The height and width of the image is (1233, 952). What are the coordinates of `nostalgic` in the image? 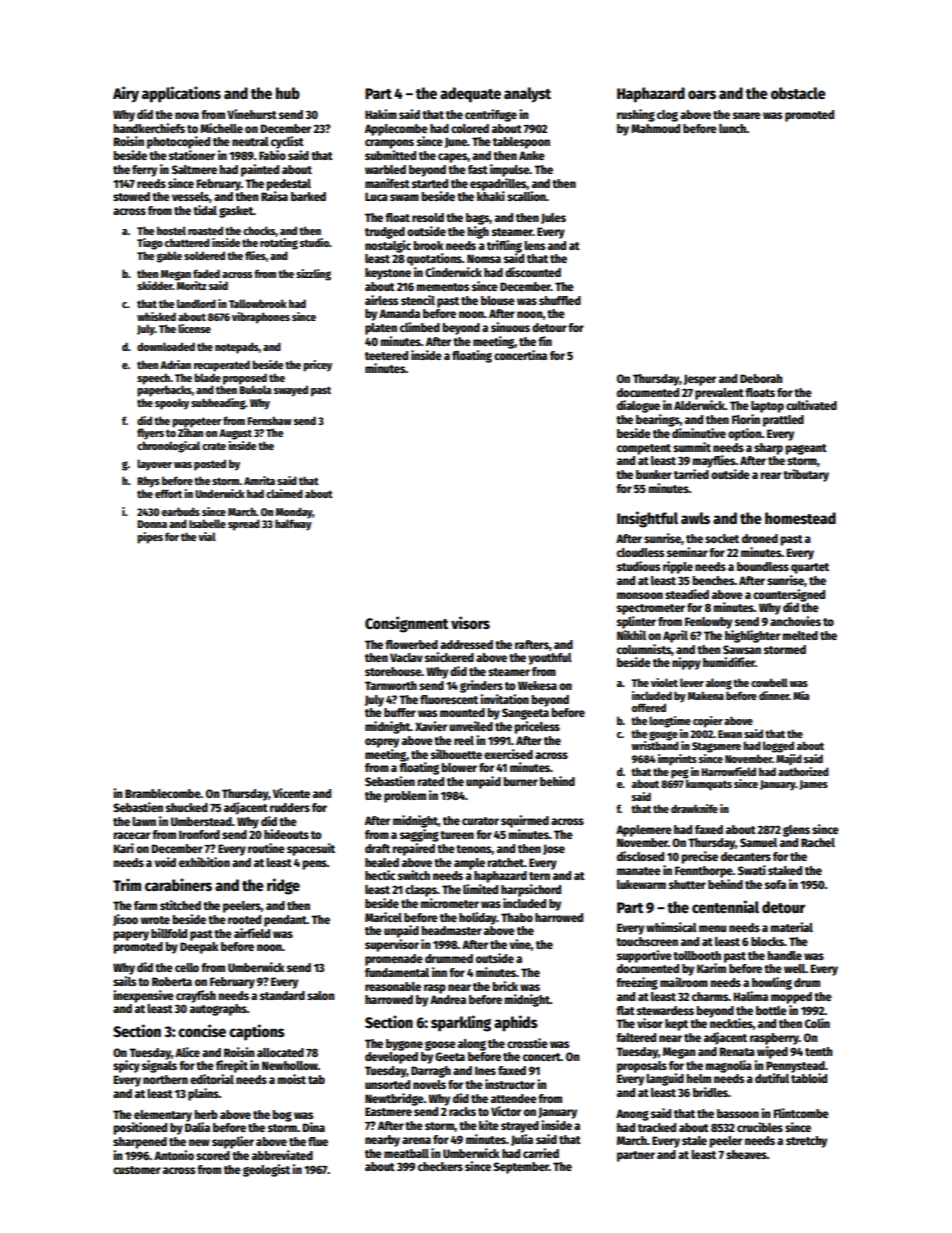 It's located at (388, 246).
